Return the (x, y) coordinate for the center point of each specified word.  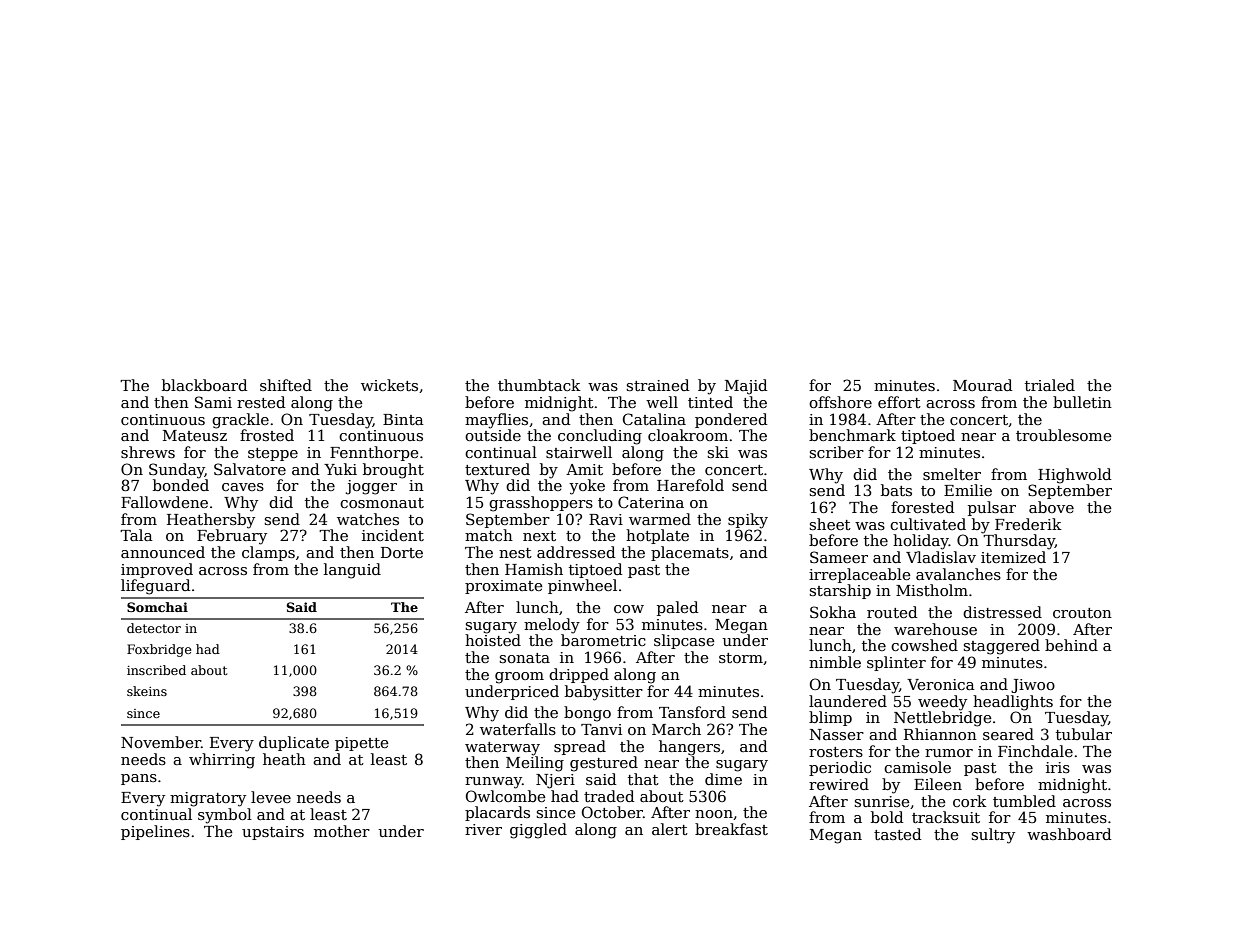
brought (393, 471)
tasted (897, 834)
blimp (830, 718)
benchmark (852, 435)
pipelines (155, 832)
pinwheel (582, 586)
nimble (835, 662)
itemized (1013, 557)
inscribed (156, 670)
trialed (1050, 385)
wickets (389, 385)
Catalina (654, 419)
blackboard (204, 385)
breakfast (731, 829)
